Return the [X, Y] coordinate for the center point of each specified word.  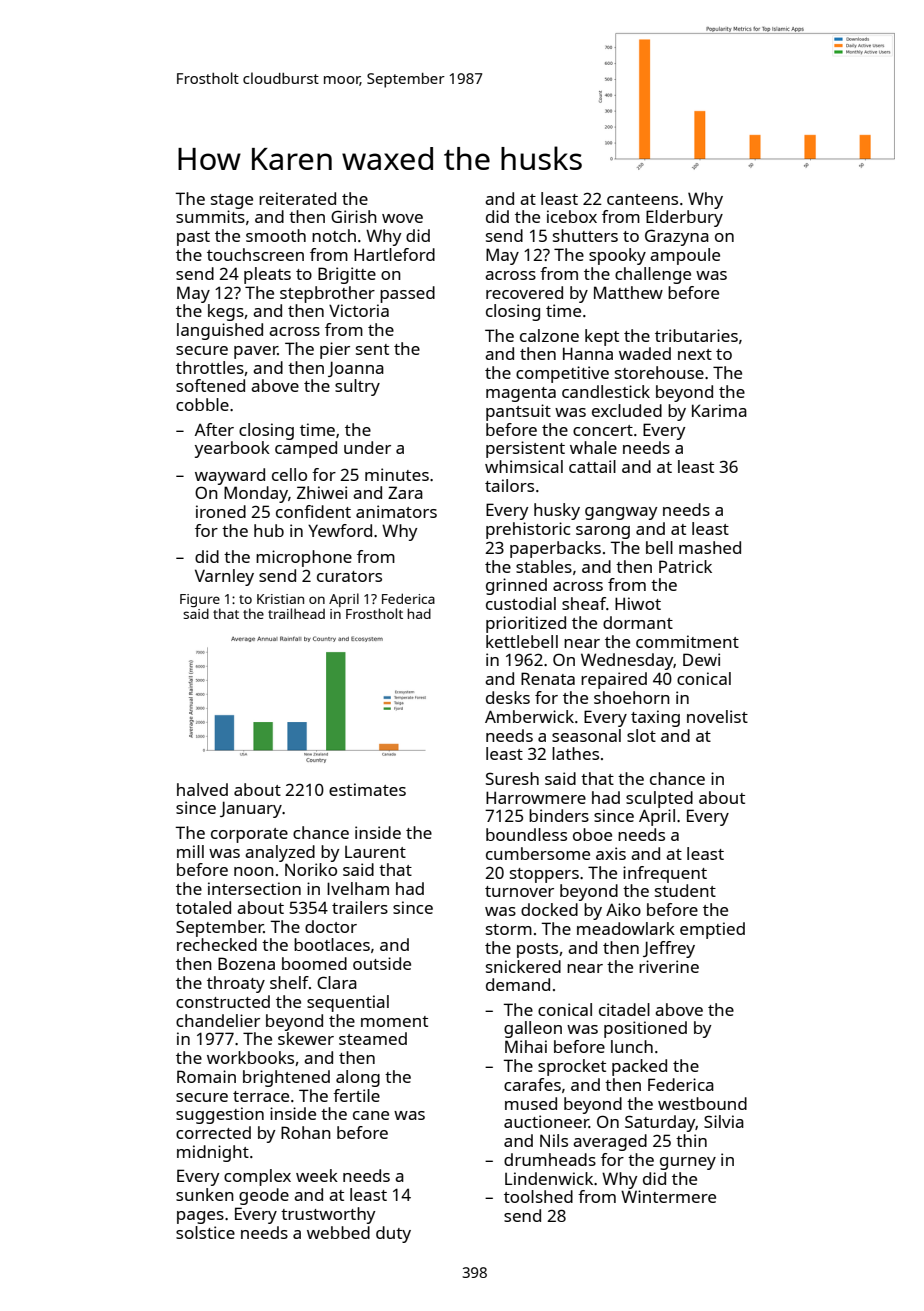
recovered [524, 292]
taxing [655, 718]
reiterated [297, 198]
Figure [200, 600]
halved [202, 789]
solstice [205, 1232]
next [695, 354]
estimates [367, 789]
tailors [509, 485]
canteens [642, 199]
